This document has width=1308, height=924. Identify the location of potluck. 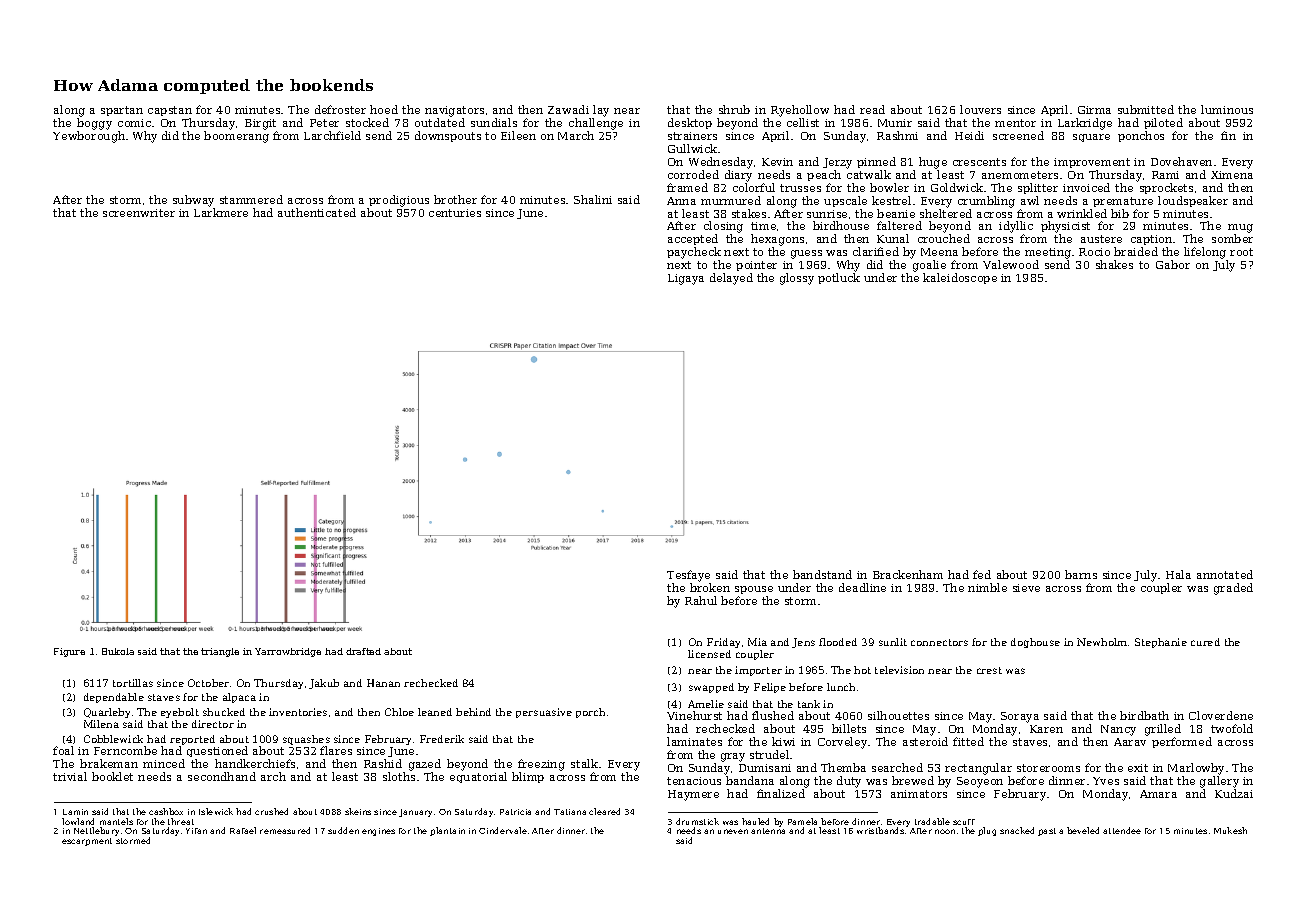
(839, 278).
